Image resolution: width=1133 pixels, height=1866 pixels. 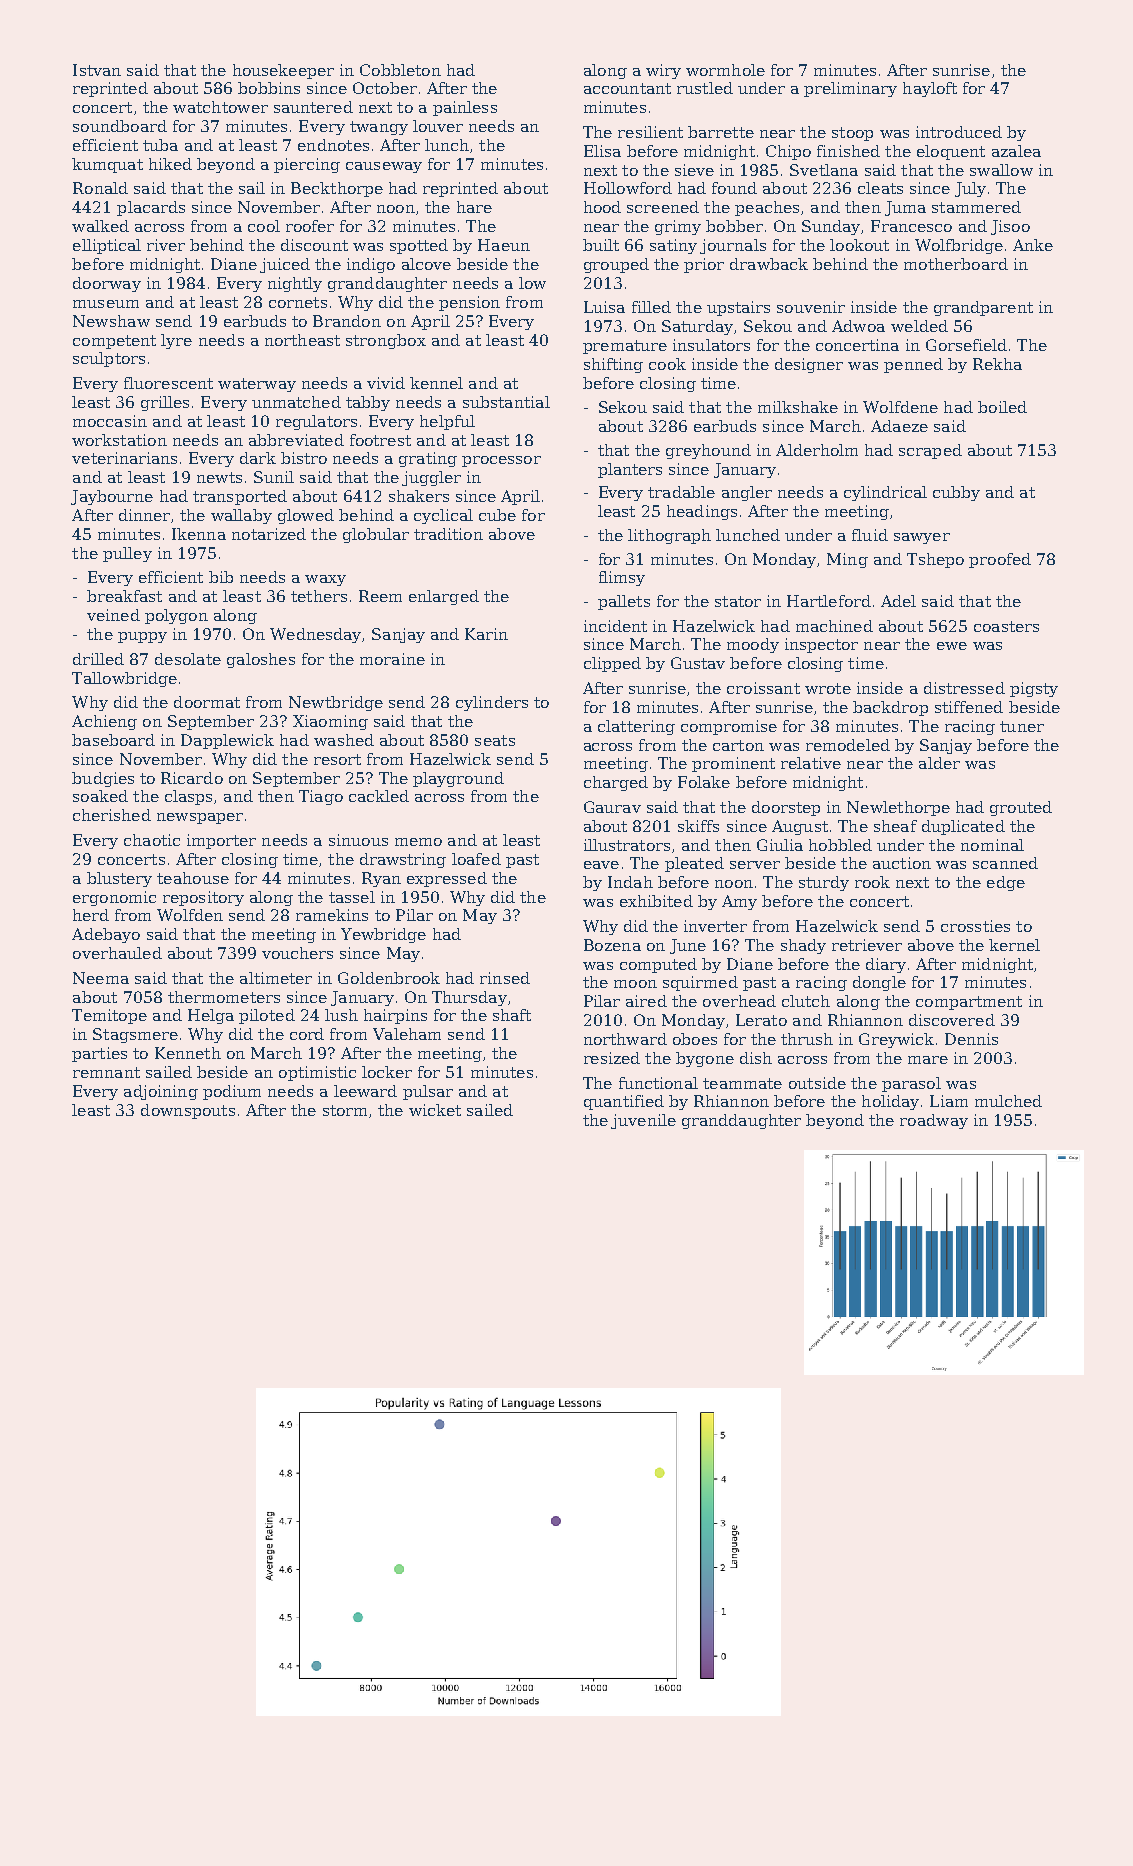 I want to click on pigsty, so click(x=1034, y=689).
